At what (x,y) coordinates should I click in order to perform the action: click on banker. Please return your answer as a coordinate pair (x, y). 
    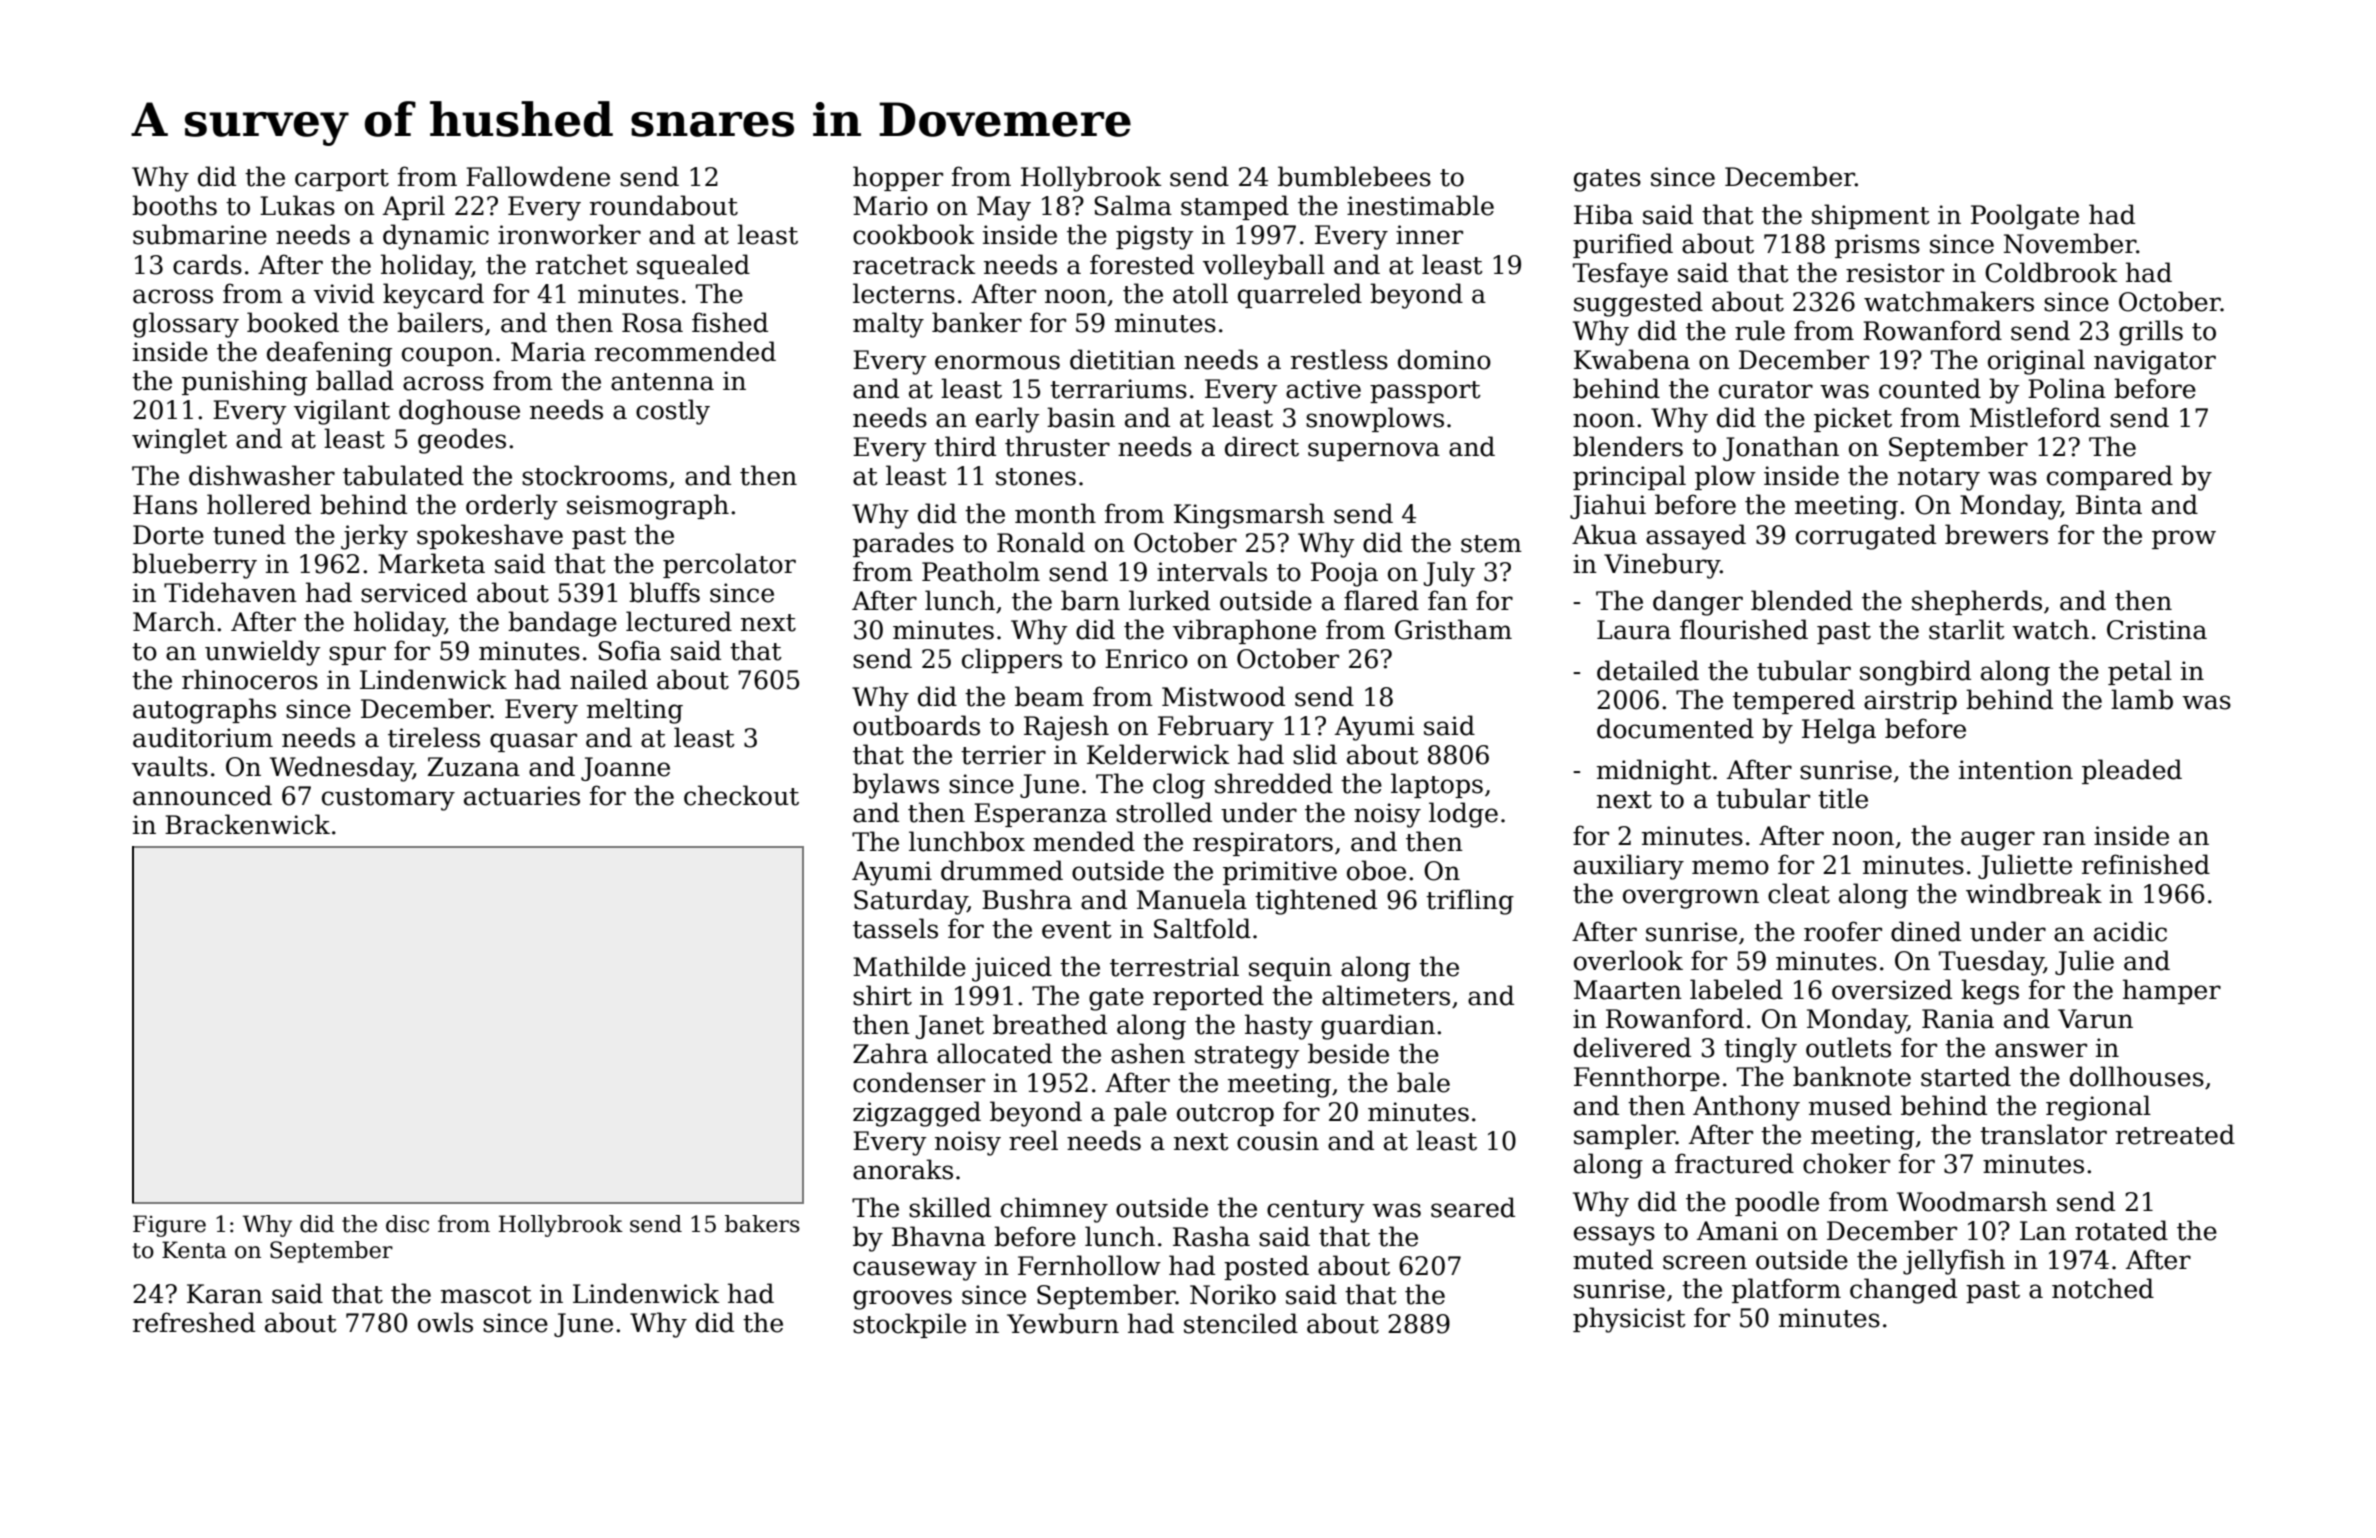
    Looking at the image, I should click on (977, 322).
